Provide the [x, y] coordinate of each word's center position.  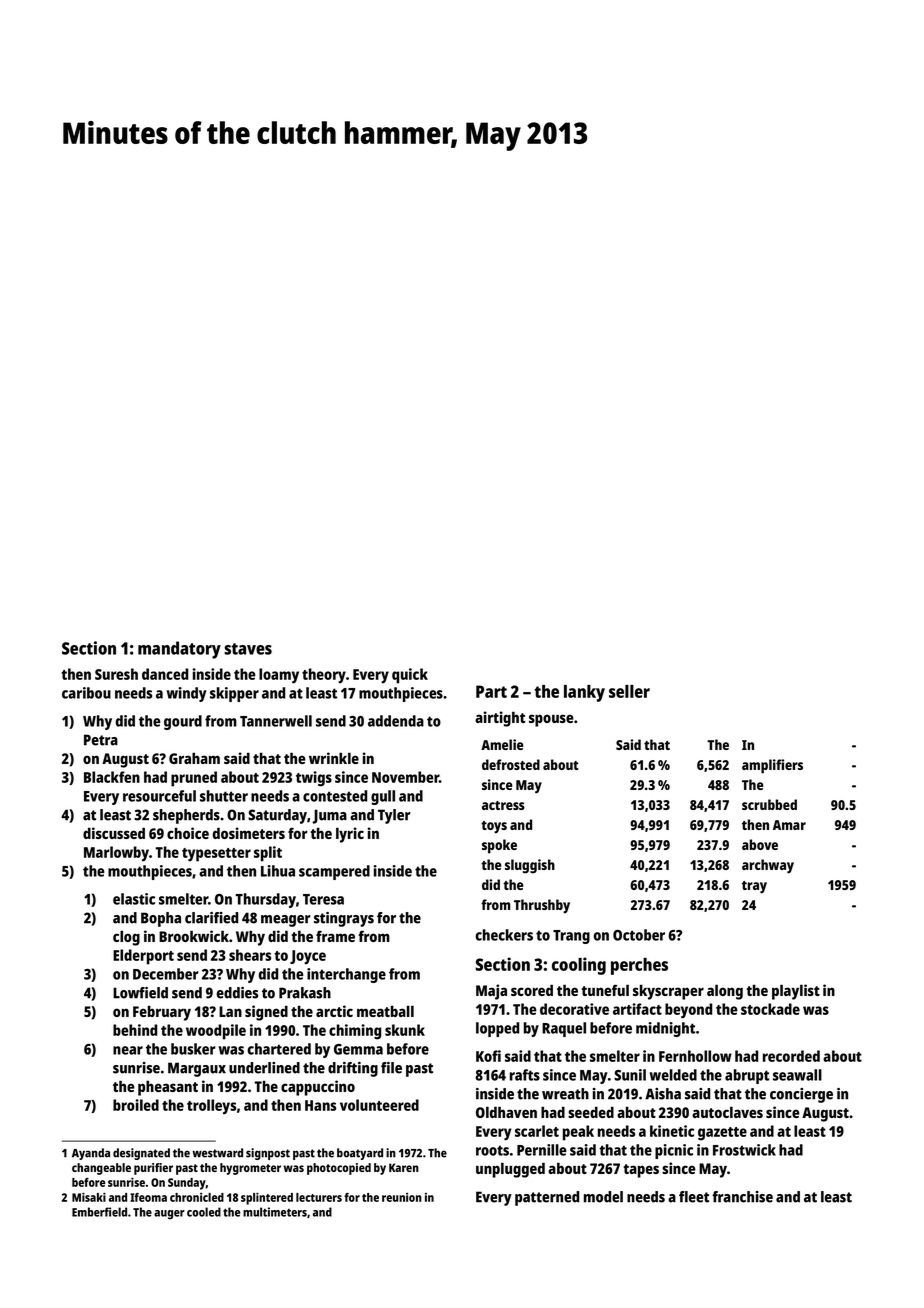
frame [335, 936]
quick [410, 676]
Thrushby [542, 906]
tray [754, 887]
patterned [547, 1198]
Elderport [143, 957]
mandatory [179, 650]
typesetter [216, 855]
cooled [204, 1212]
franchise [742, 1197]
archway [768, 866]
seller [629, 691]
